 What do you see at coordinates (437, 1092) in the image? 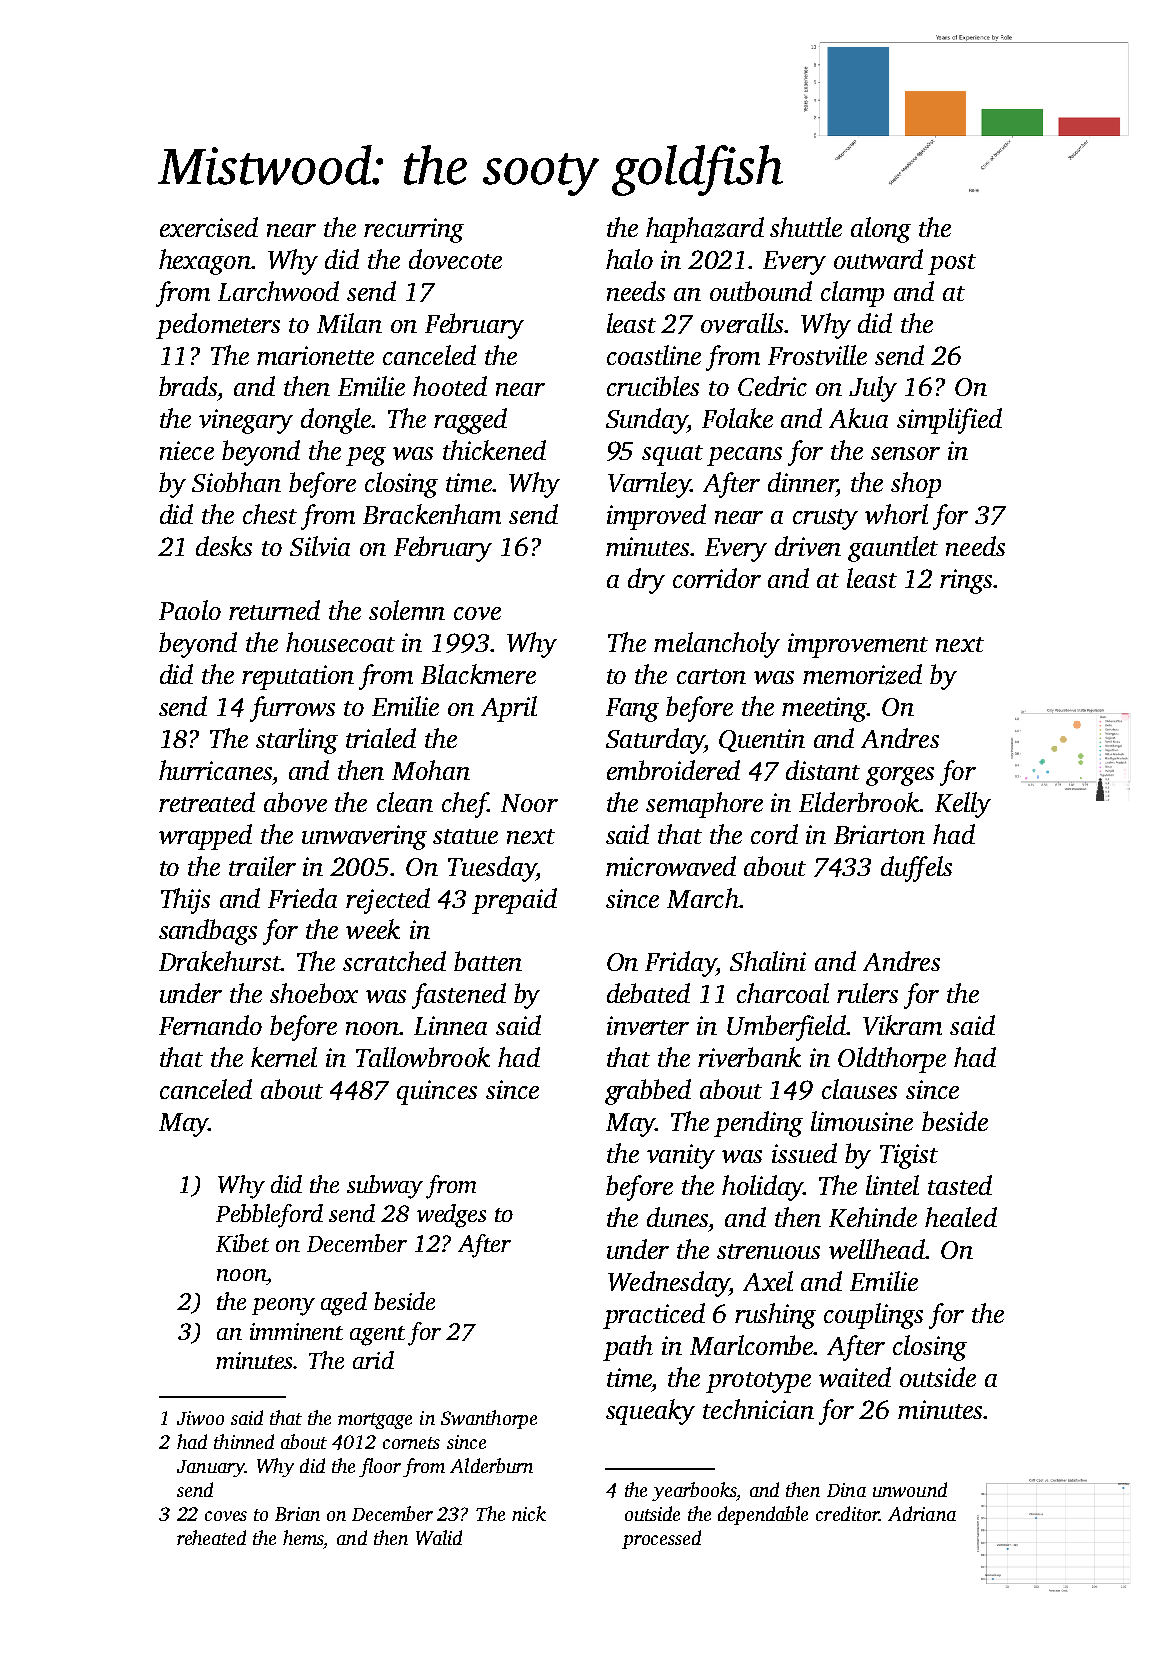
I see `quinces` at bounding box center [437, 1092].
